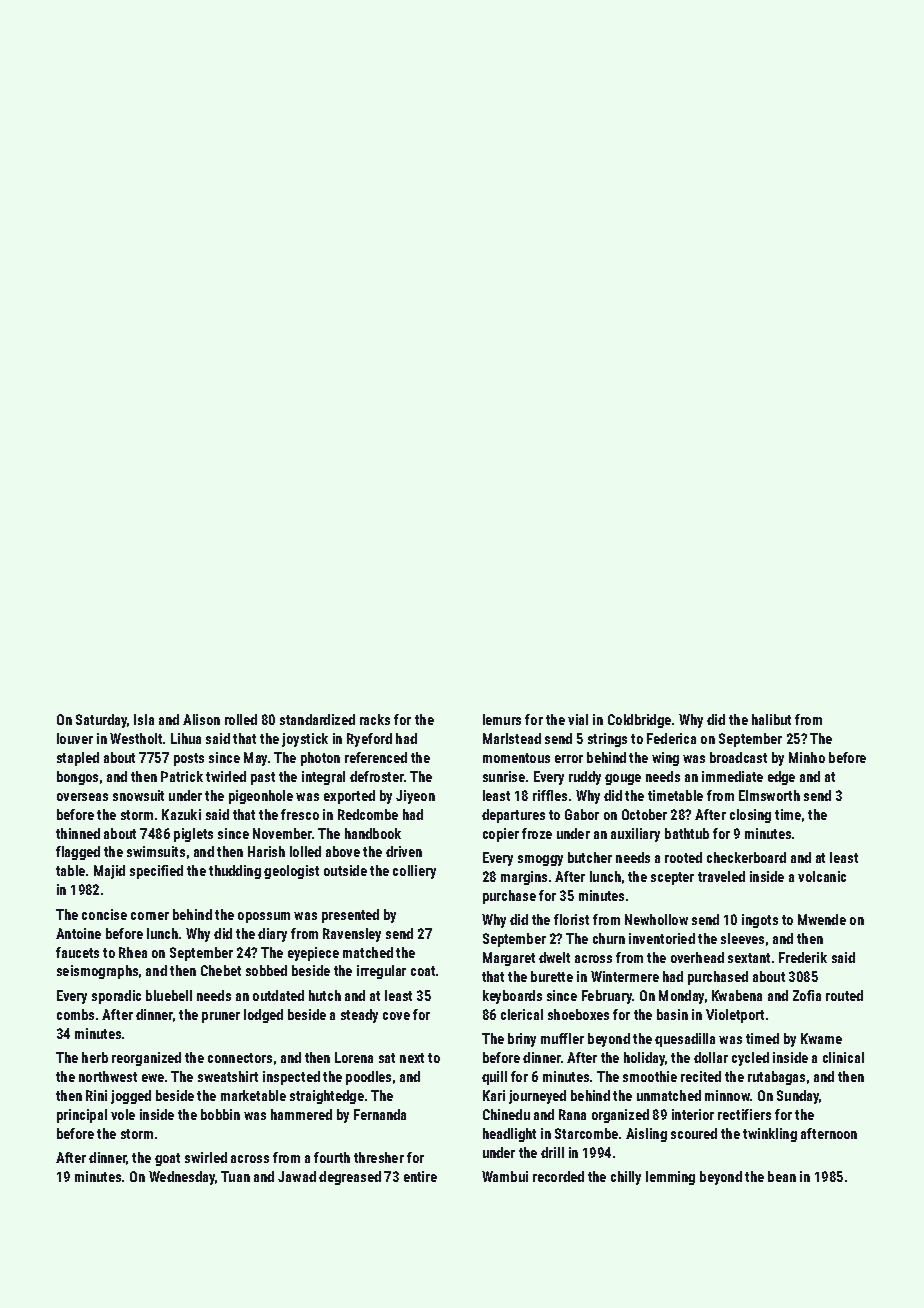  What do you see at coordinates (769, 795) in the screenshot?
I see `Elmsworth` at bounding box center [769, 795].
